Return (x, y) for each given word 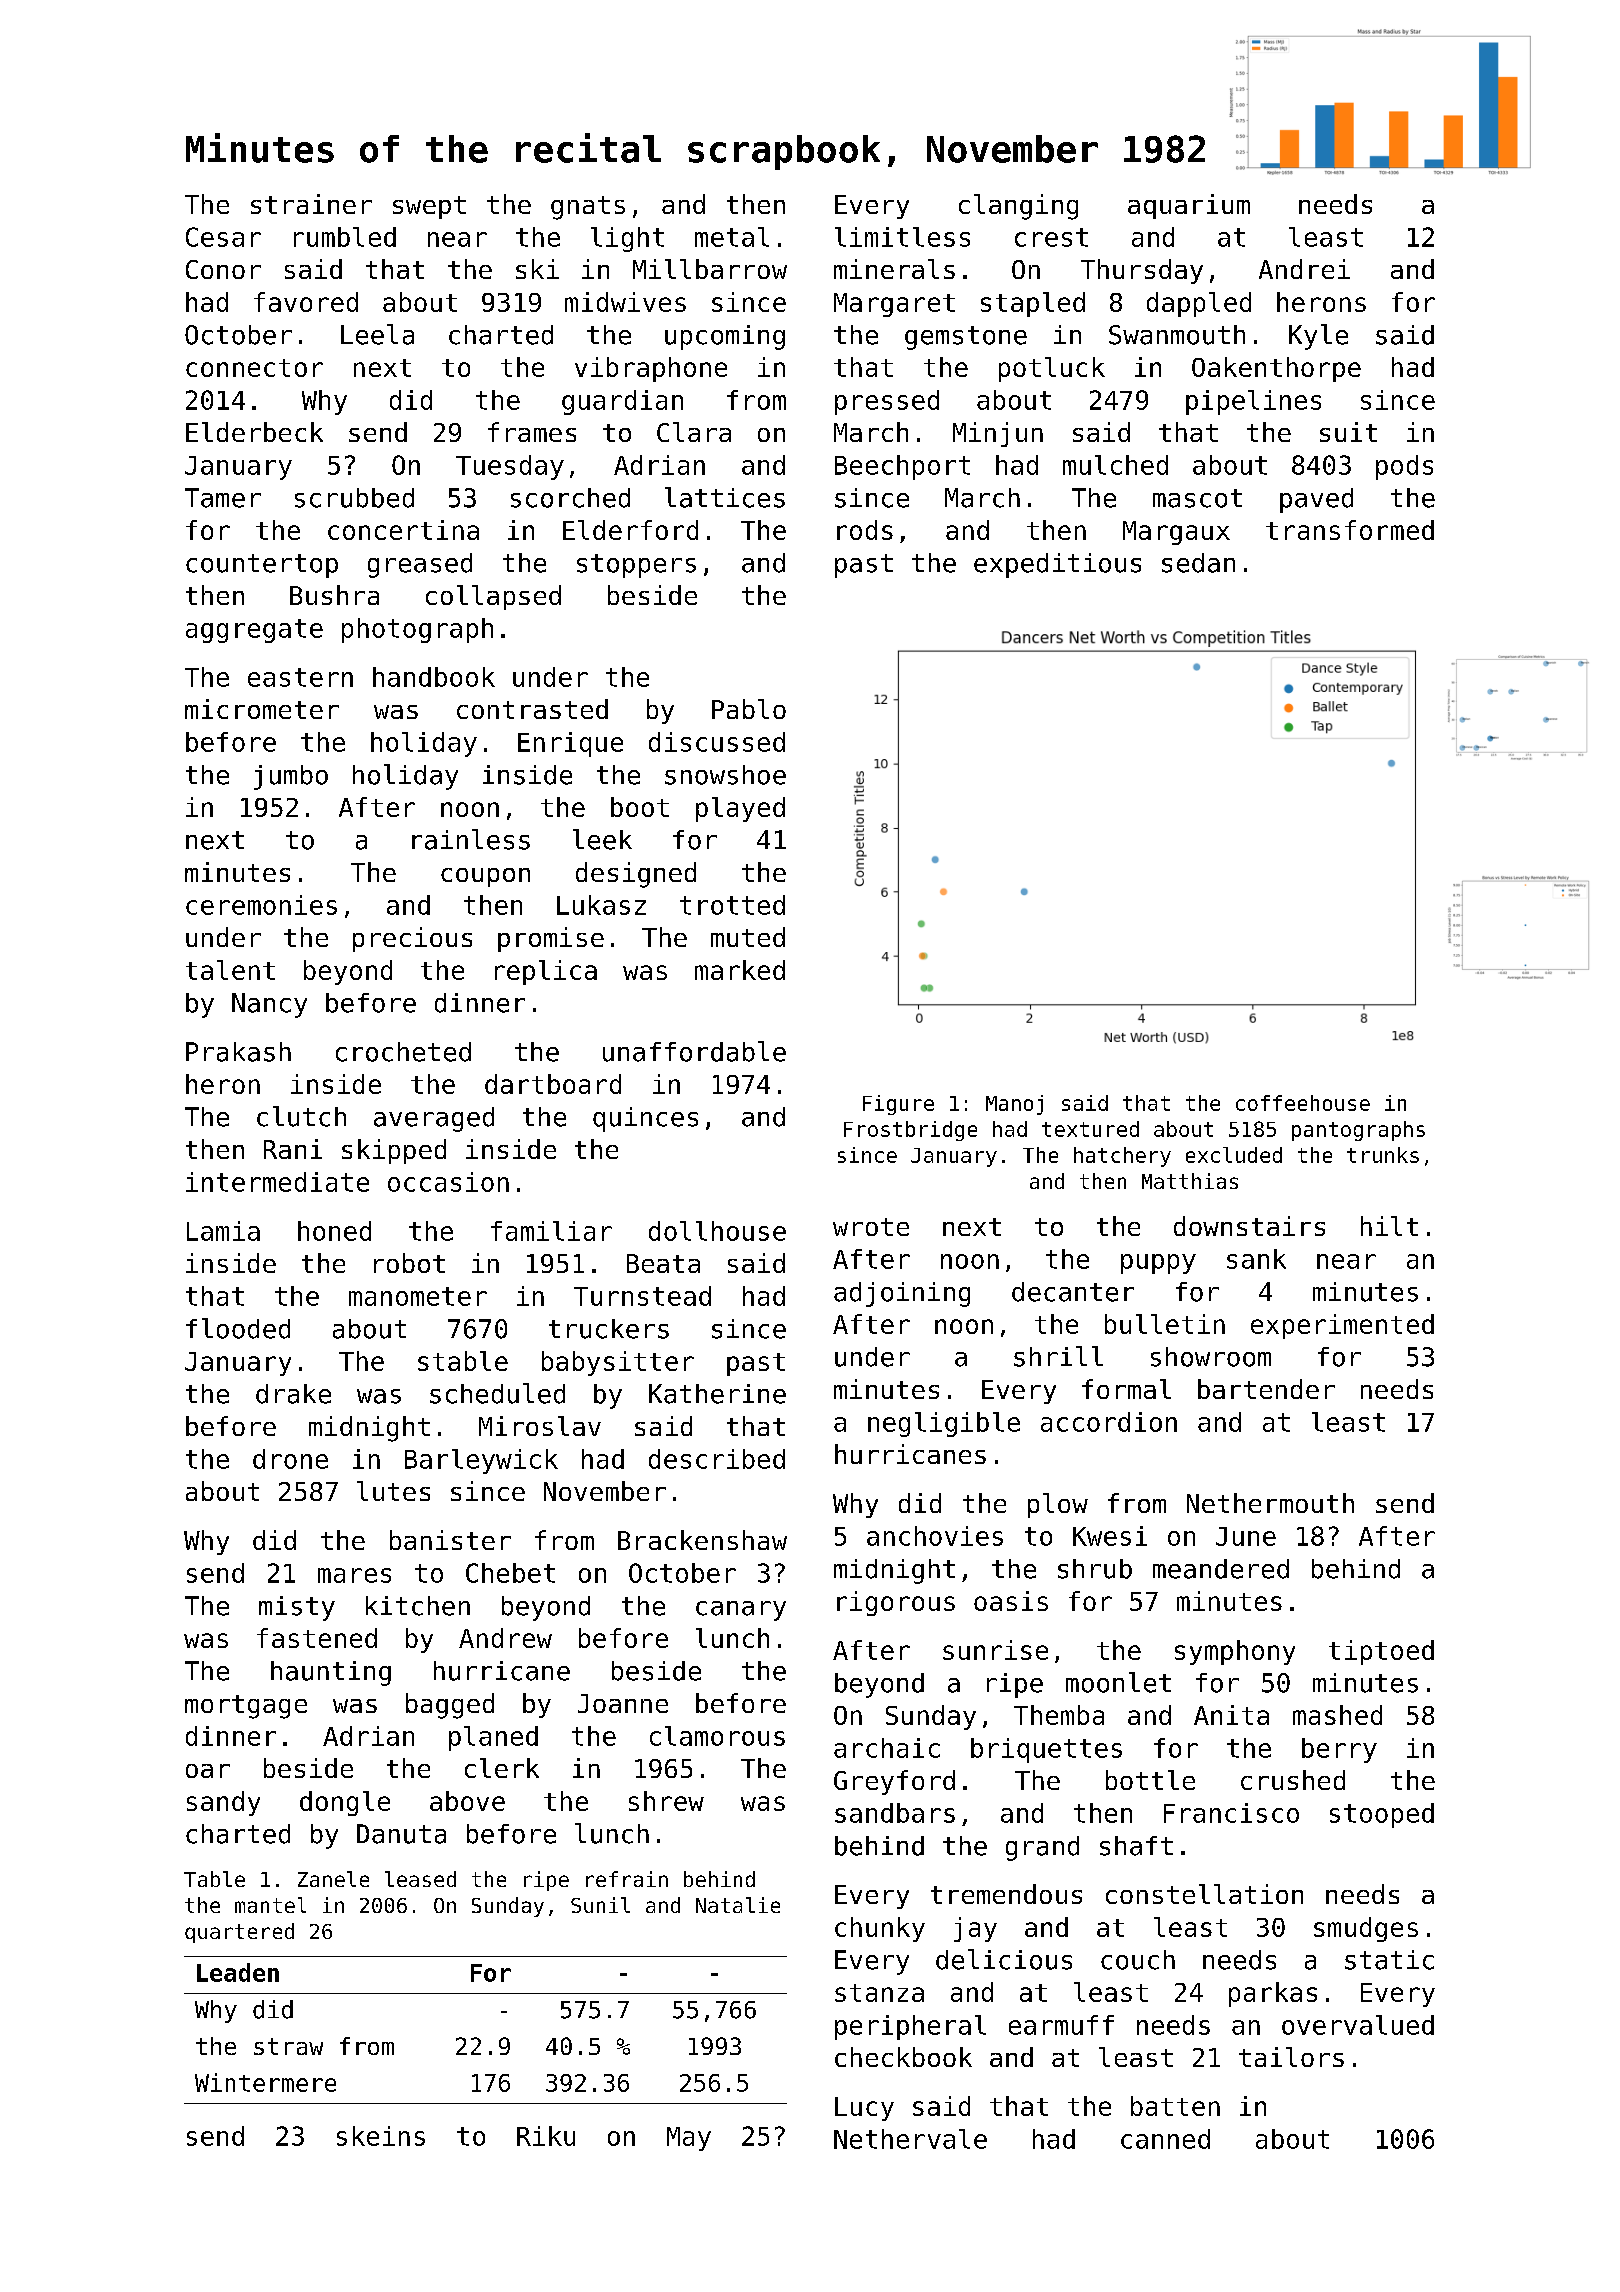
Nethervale (910, 2139)
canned (1165, 2139)
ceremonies (261, 905)
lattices (725, 497)
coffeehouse (1303, 1103)
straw (288, 2046)
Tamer (223, 498)
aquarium (1189, 206)
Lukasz (601, 905)
